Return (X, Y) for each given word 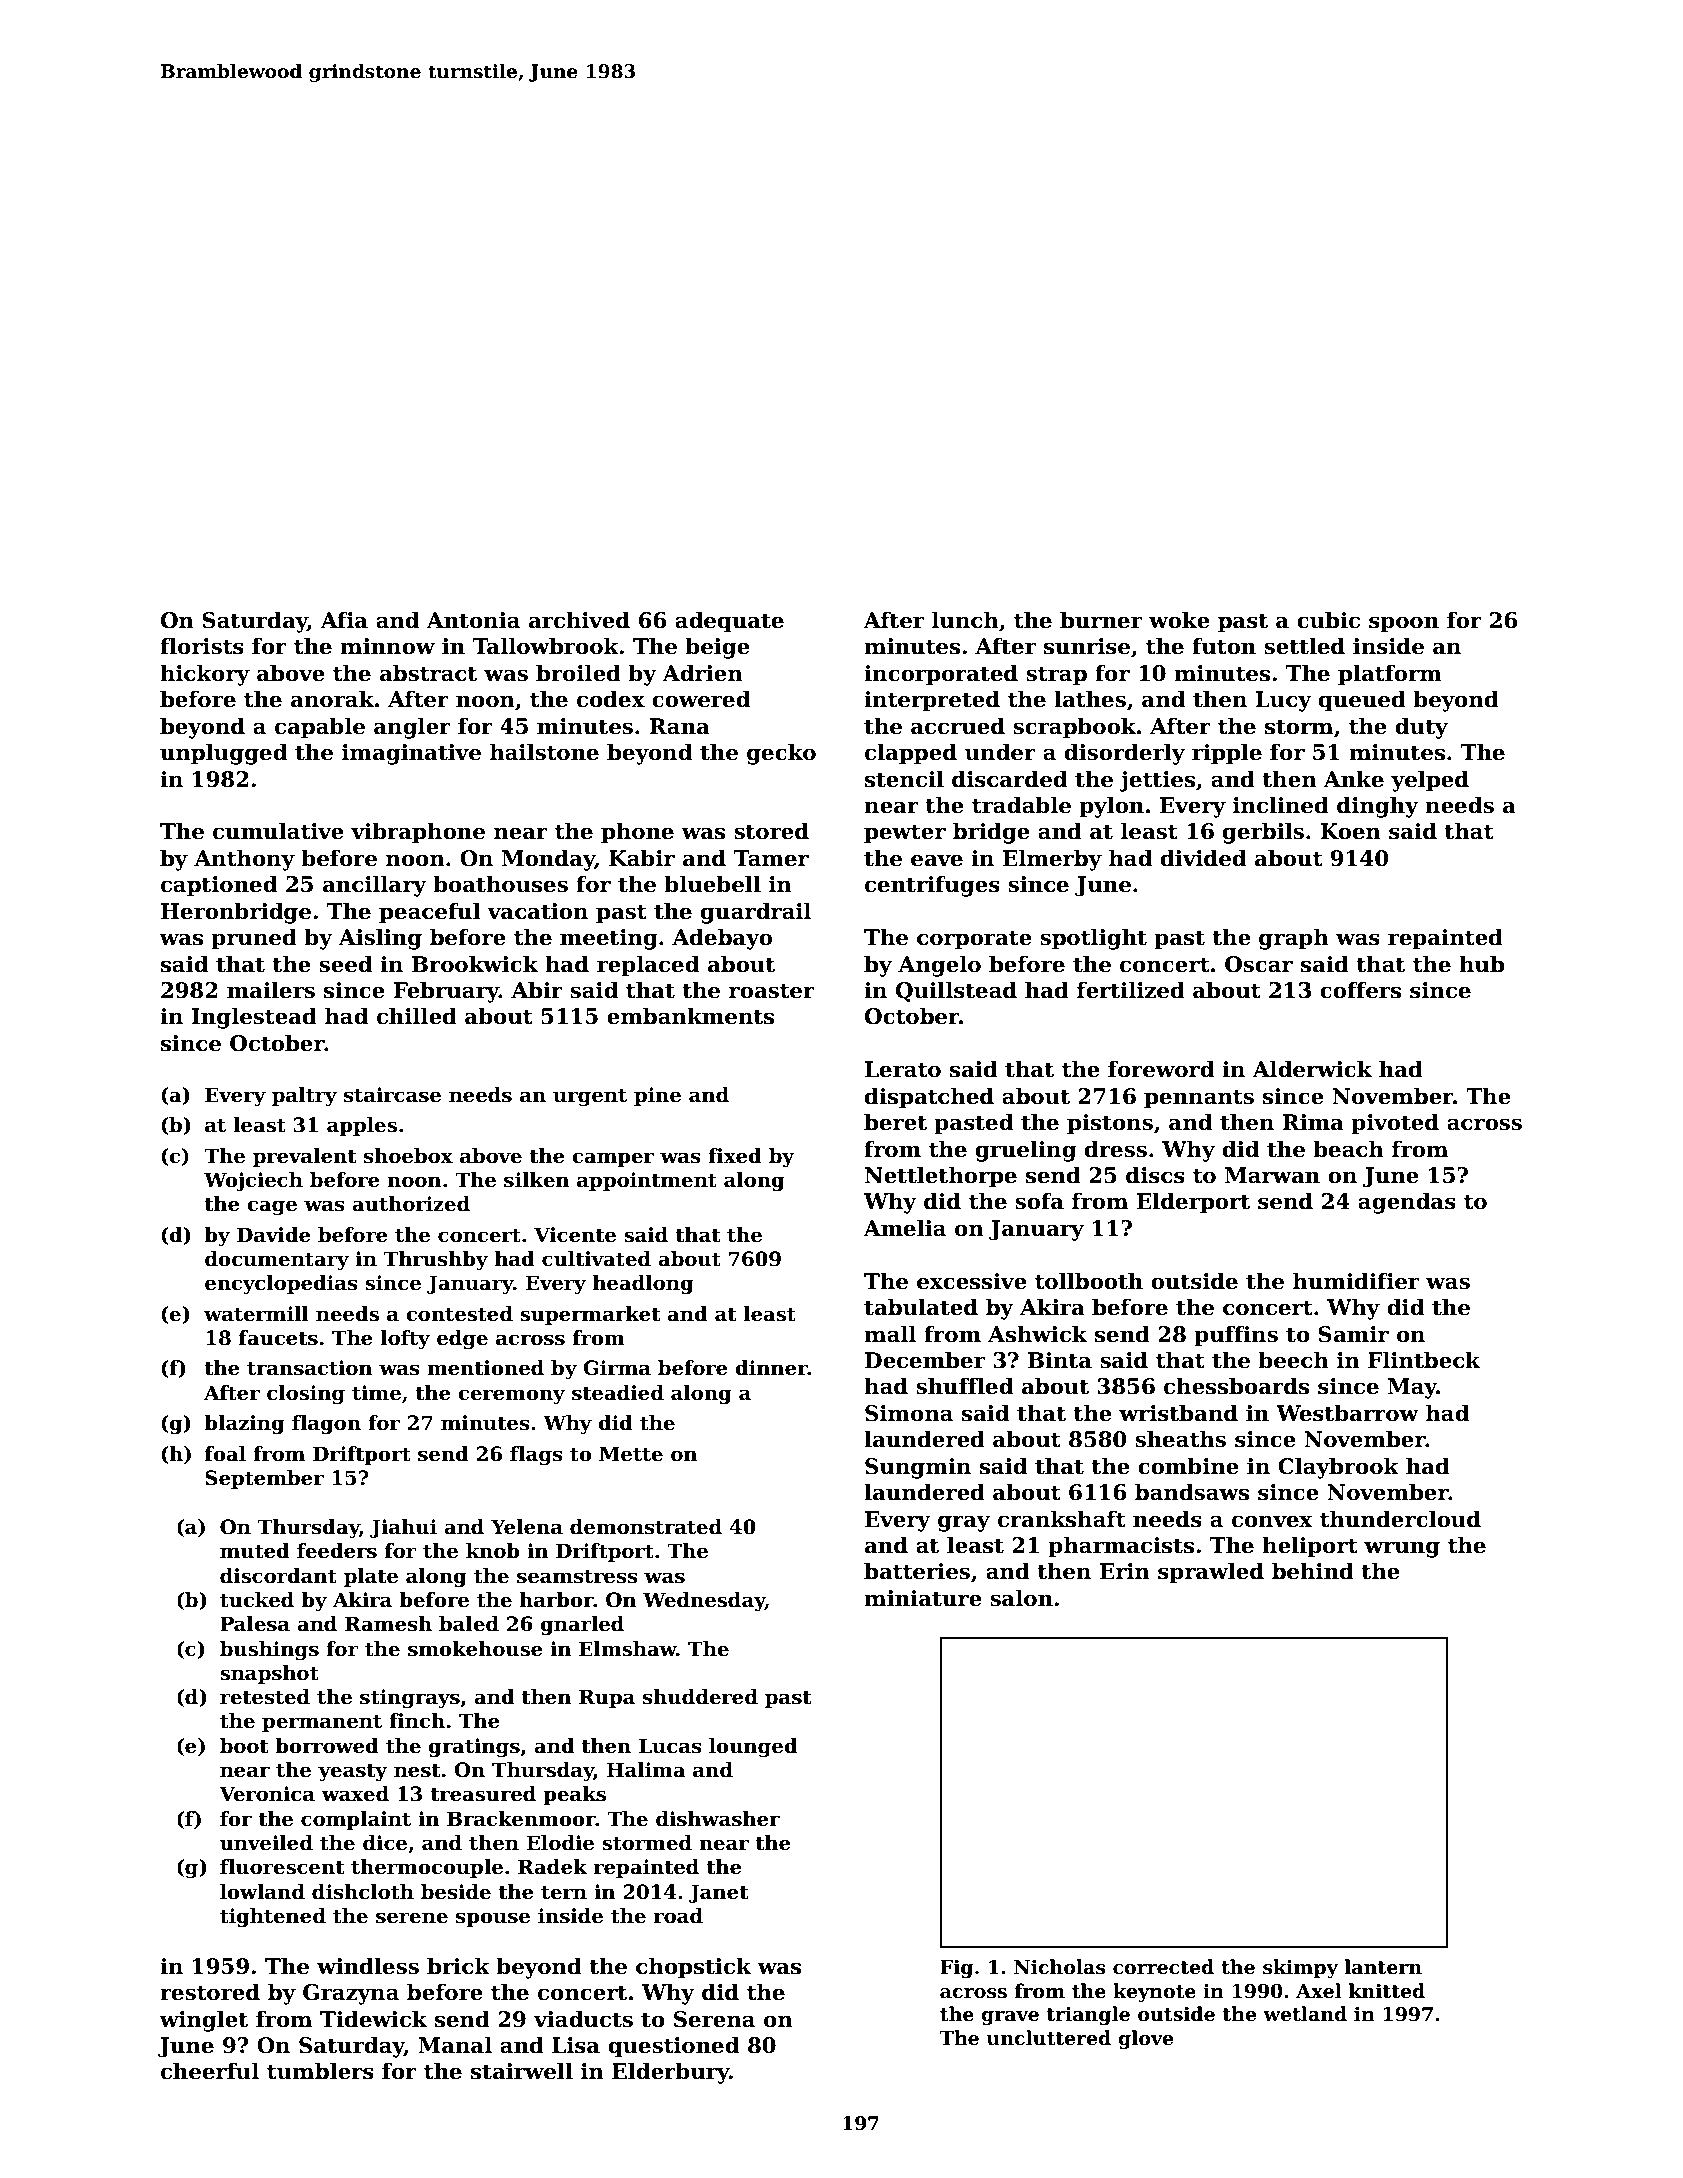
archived (579, 620)
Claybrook (1338, 1468)
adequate (729, 622)
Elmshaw (628, 1649)
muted (255, 1551)
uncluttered (1049, 2038)
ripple (1227, 754)
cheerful (210, 2071)
